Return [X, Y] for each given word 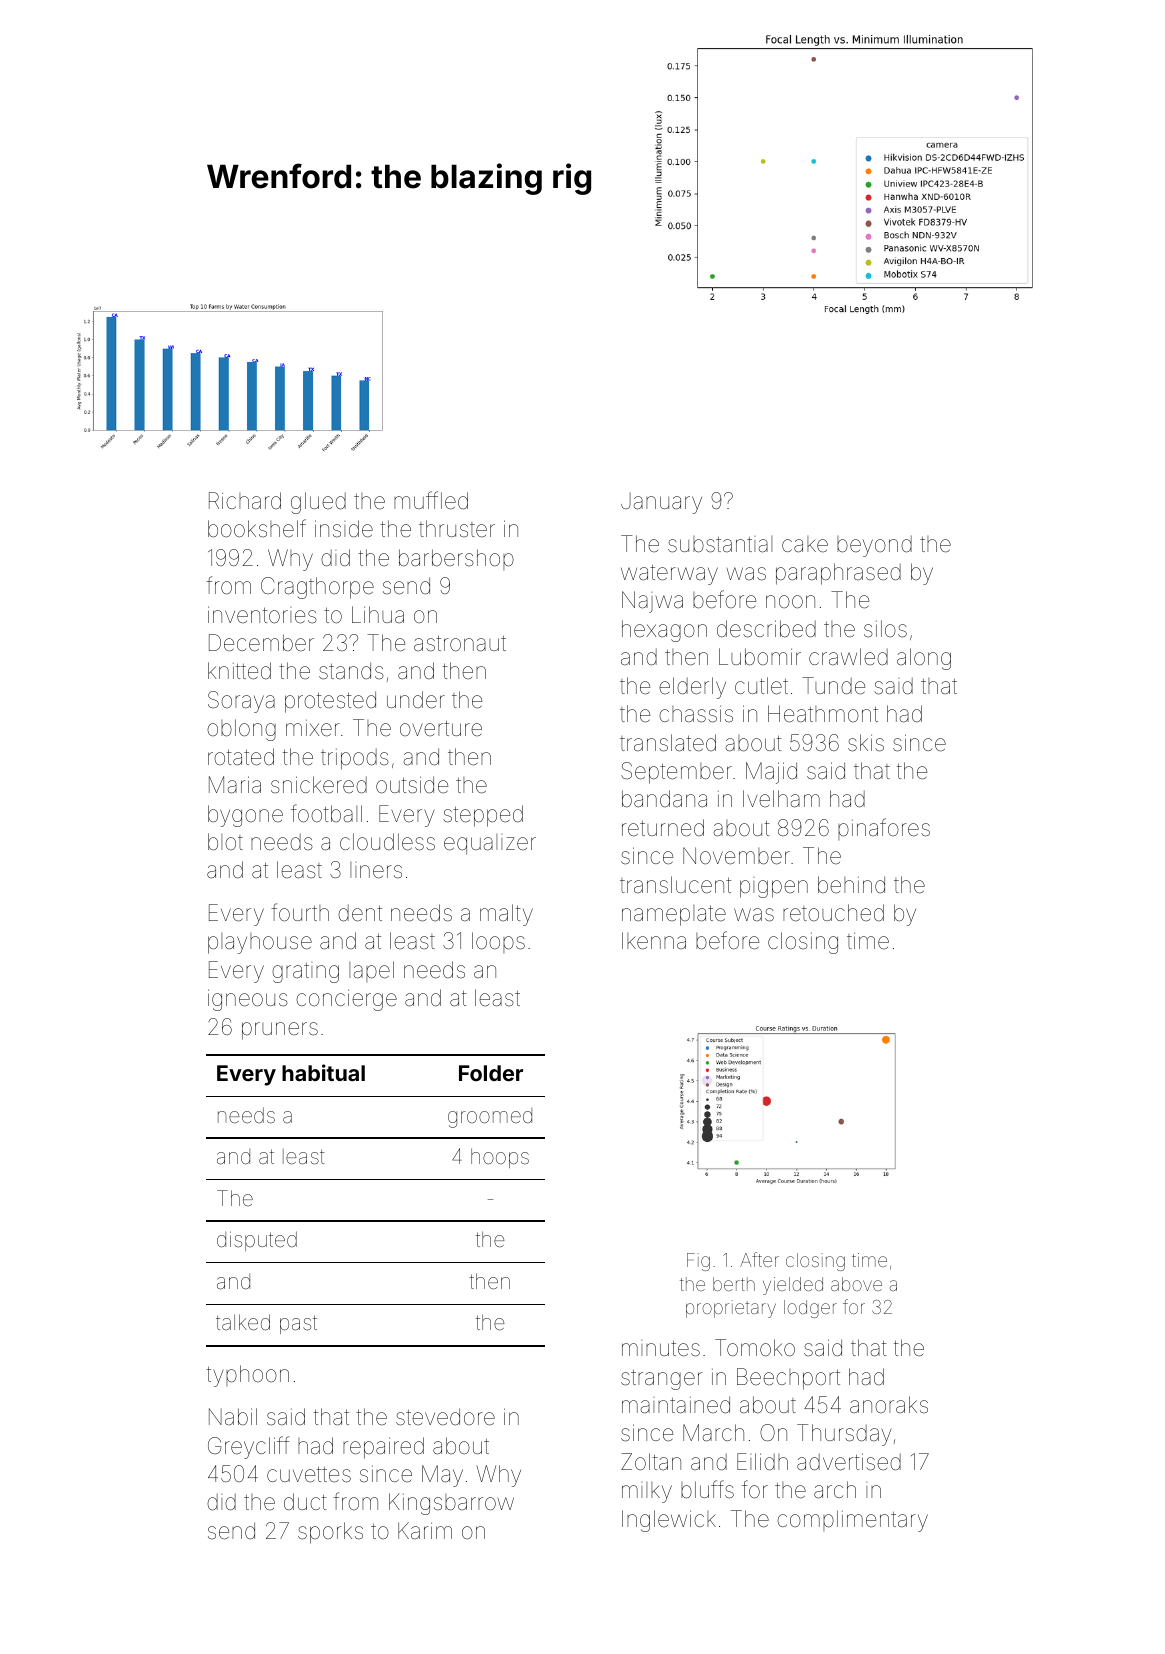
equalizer [490, 844]
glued [318, 503]
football [326, 813]
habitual [323, 1072]
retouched [833, 913]
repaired [383, 1448]
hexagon [664, 631]
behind [851, 884]
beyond [874, 546]
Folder [491, 1073]
